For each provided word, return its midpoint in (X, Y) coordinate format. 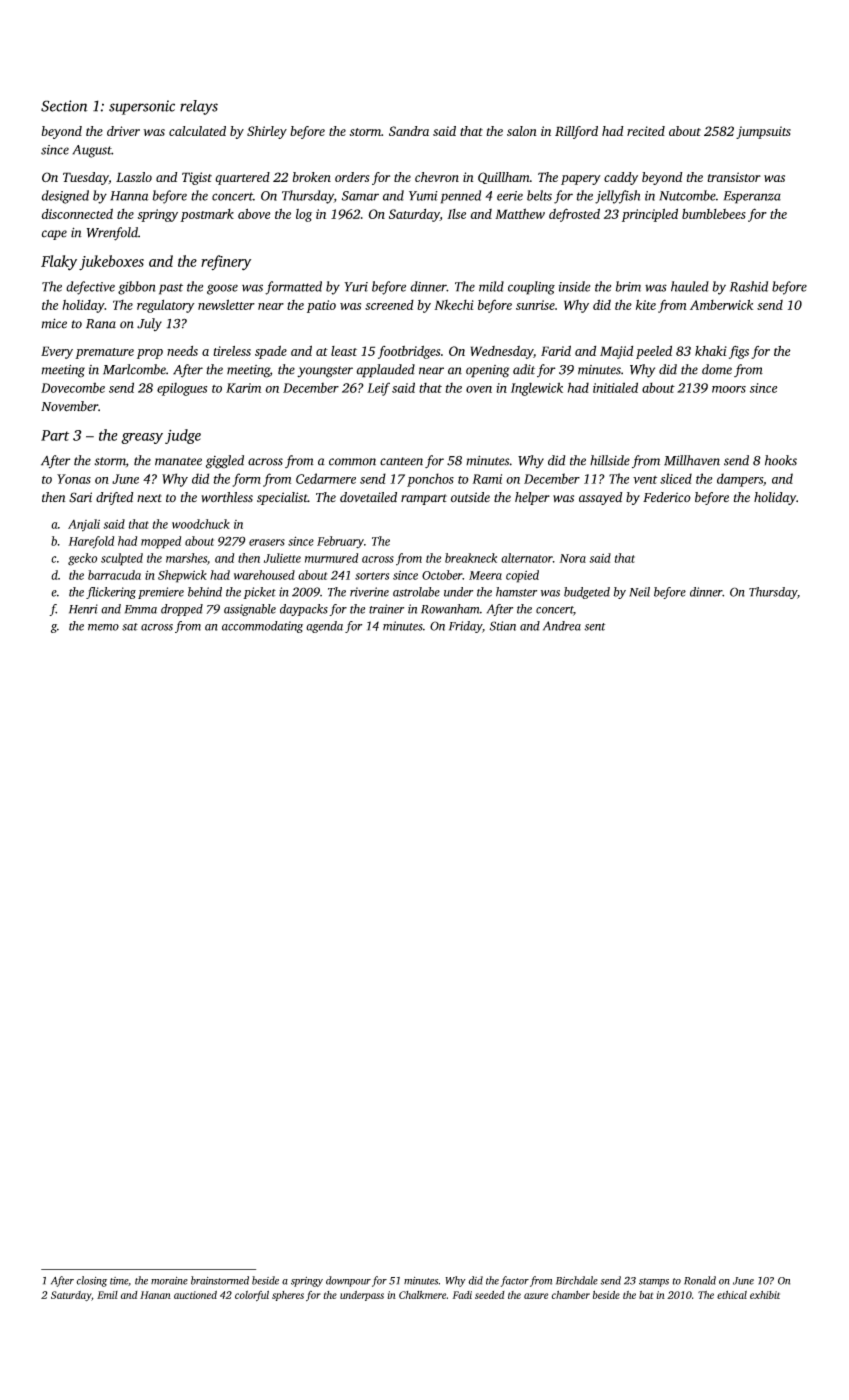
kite (646, 304)
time (119, 1281)
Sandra (409, 131)
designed (65, 197)
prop (150, 354)
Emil (107, 1295)
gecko (82, 559)
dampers (740, 480)
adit (524, 369)
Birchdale (577, 1280)
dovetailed (368, 497)
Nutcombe (687, 195)
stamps (654, 1282)
